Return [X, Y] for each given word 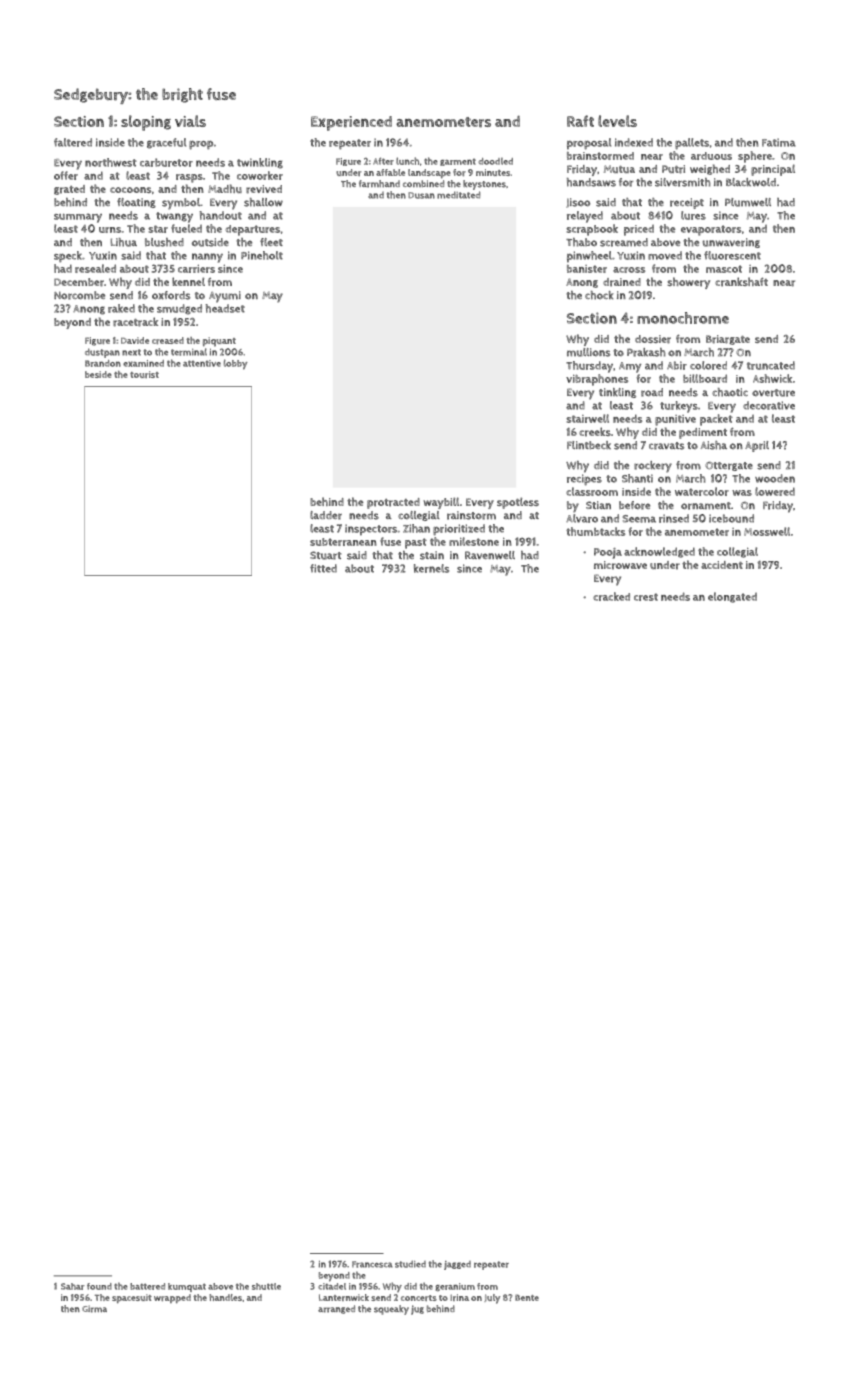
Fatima [779, 142]
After [383, 161]
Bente [527, 1297]
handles [225, 1297]
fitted [323, 568]
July [492, 1299]
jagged [457, 1265]
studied [410, 1264]
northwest [111, 162]
